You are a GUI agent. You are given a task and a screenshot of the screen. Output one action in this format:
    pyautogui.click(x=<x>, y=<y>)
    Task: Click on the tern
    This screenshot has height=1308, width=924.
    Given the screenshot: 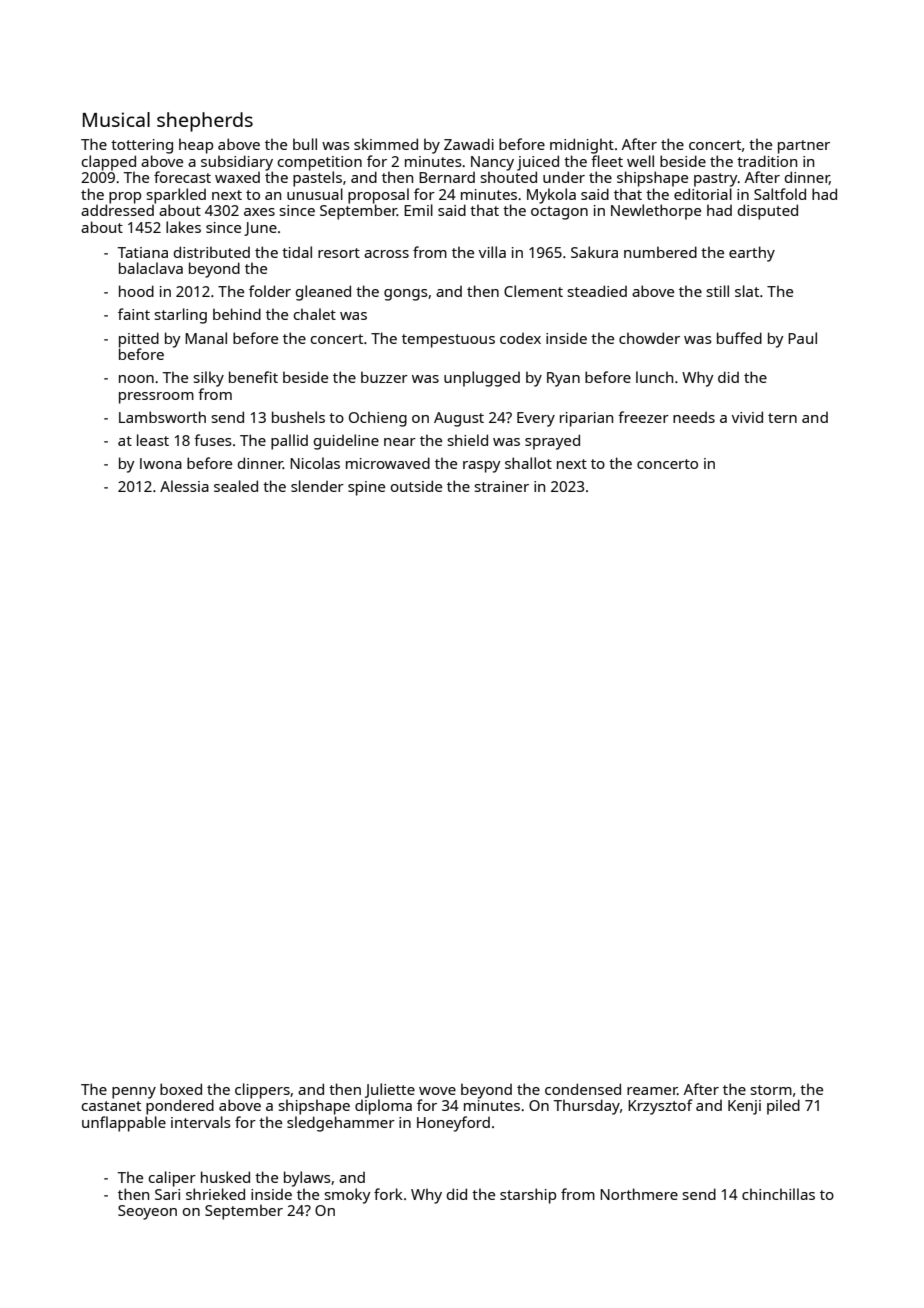 What is the action you would take?
    pyautogui.click(x=782, y=418)
